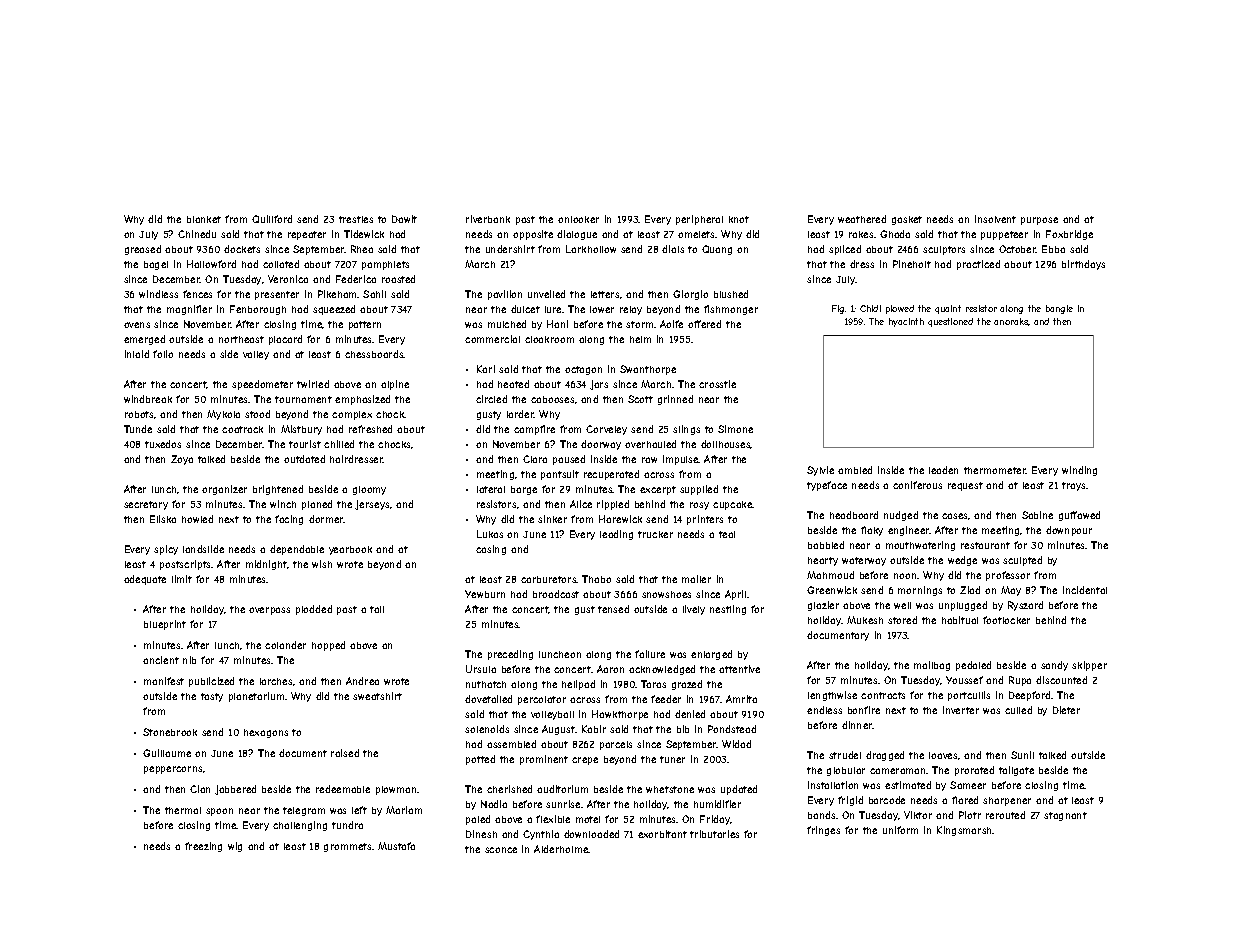 The image size is (1233, 952). I want to click on Kingsmarsh, so click(965, 831).
